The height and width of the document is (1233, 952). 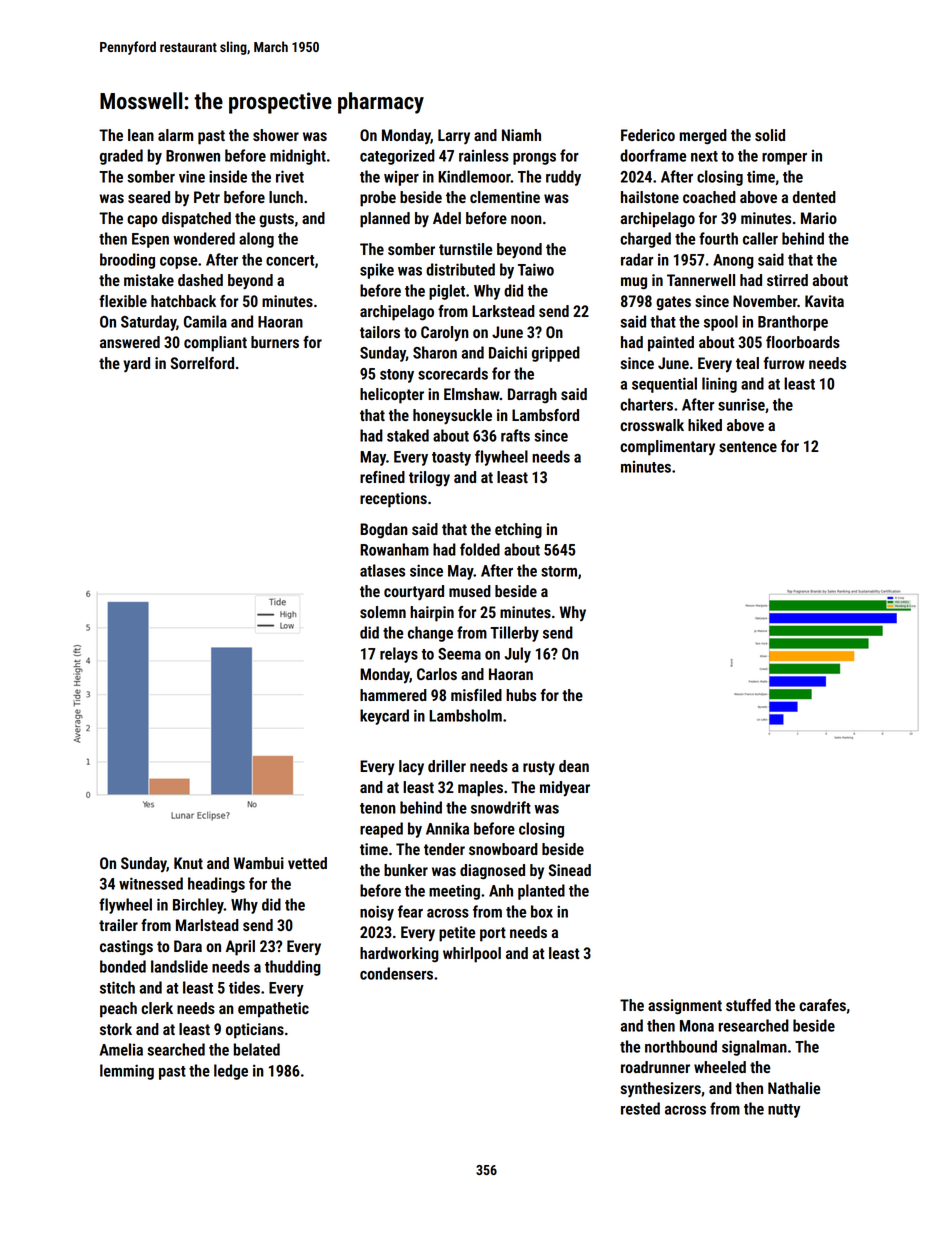 What do you see at coordinates (382, 570) in the document?
I see `atlases` at bounding box center [382, 570].
